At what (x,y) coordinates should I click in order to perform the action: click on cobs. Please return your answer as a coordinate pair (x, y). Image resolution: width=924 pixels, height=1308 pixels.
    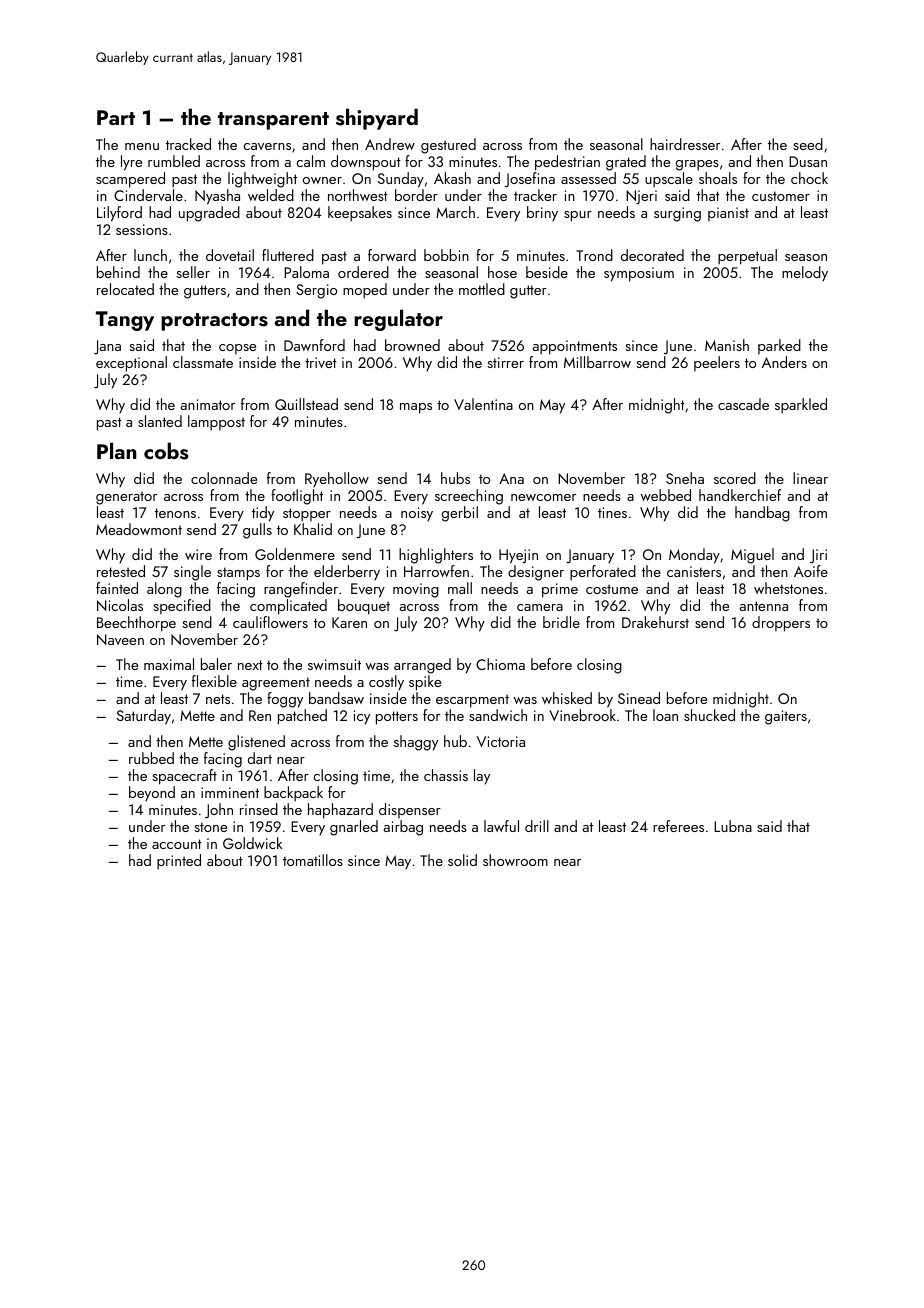
    Looking at the image, I should click on (166, 451).
